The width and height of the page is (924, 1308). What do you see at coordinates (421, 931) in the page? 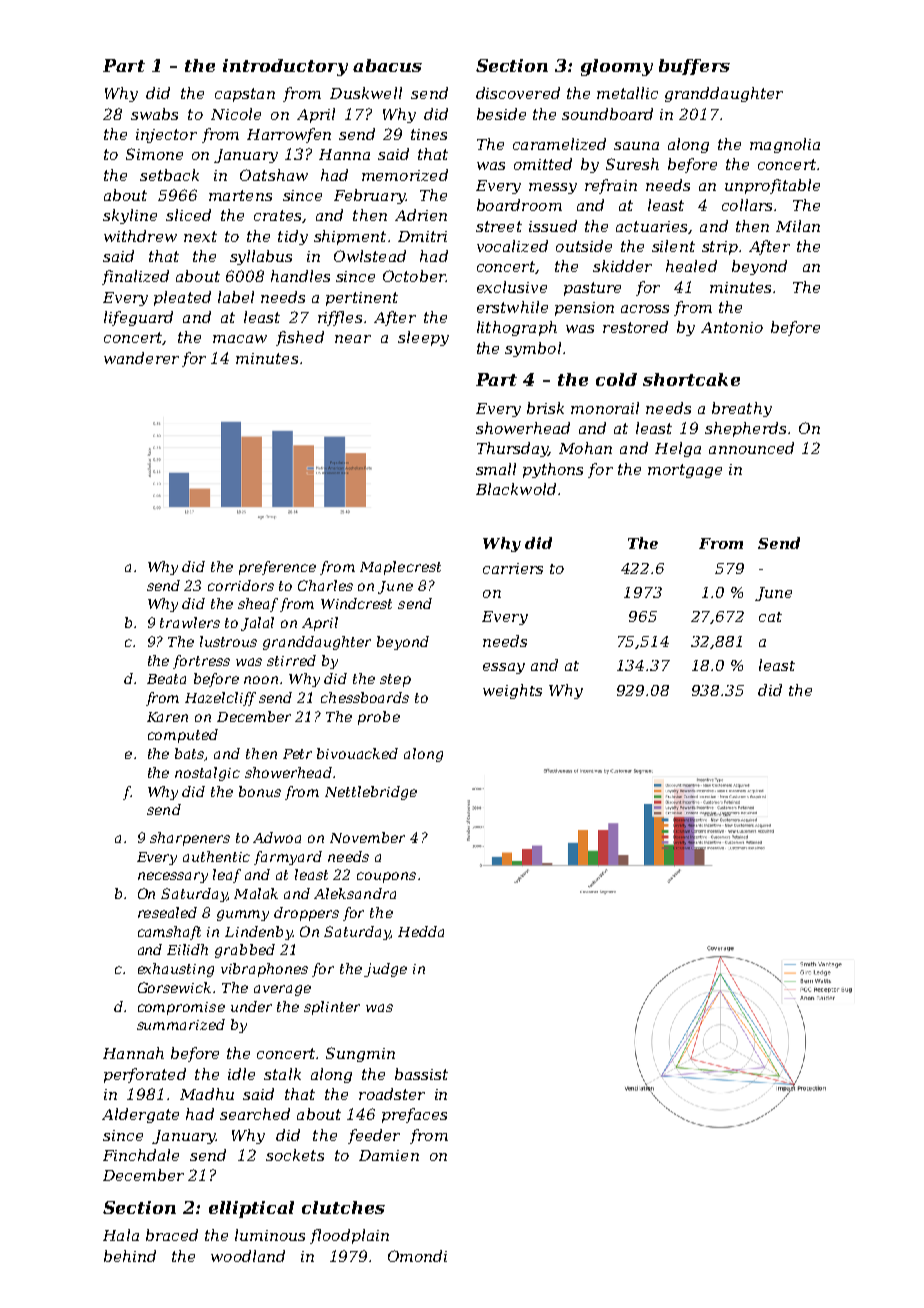
I see `Hedda` at bounding box center [421, 931].
